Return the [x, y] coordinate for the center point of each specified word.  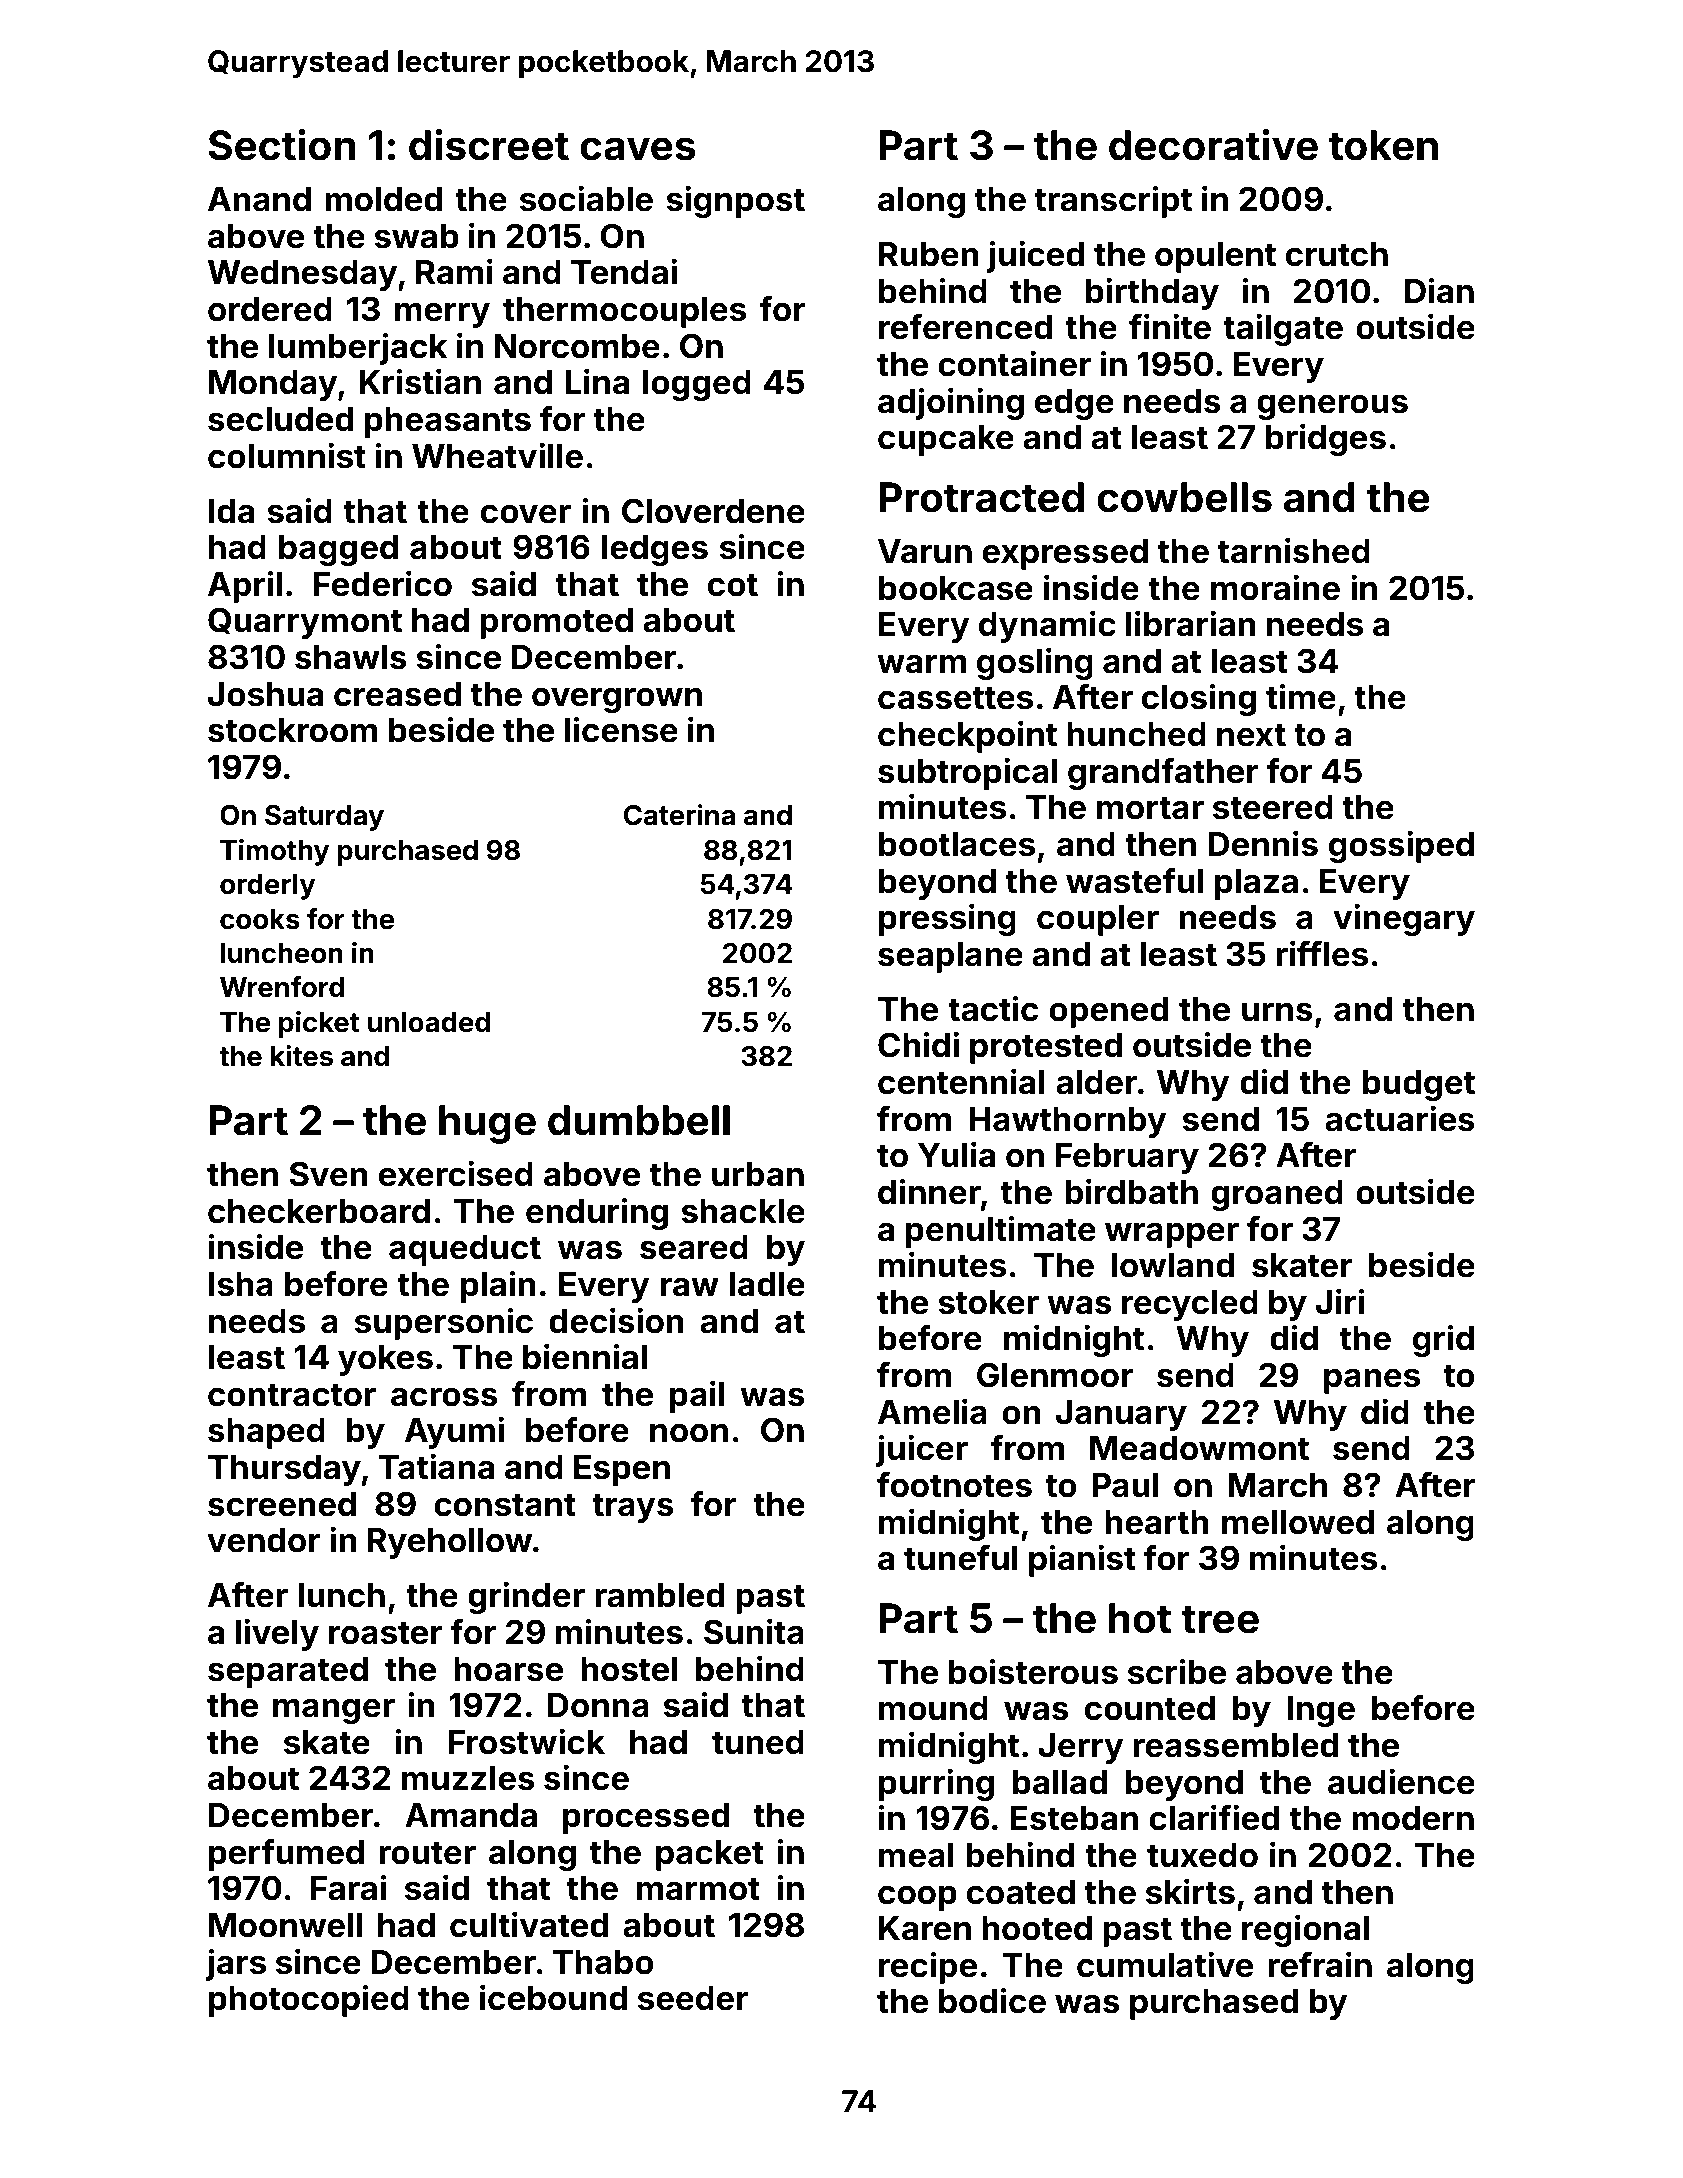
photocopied [309, 2000]
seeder [693, 1998]
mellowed [1298, 1522]
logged [697, 385]
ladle [767, 1284]
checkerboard [319, 1211]
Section [281, 145]
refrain [1320, 1964]
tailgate [1283, 329]
